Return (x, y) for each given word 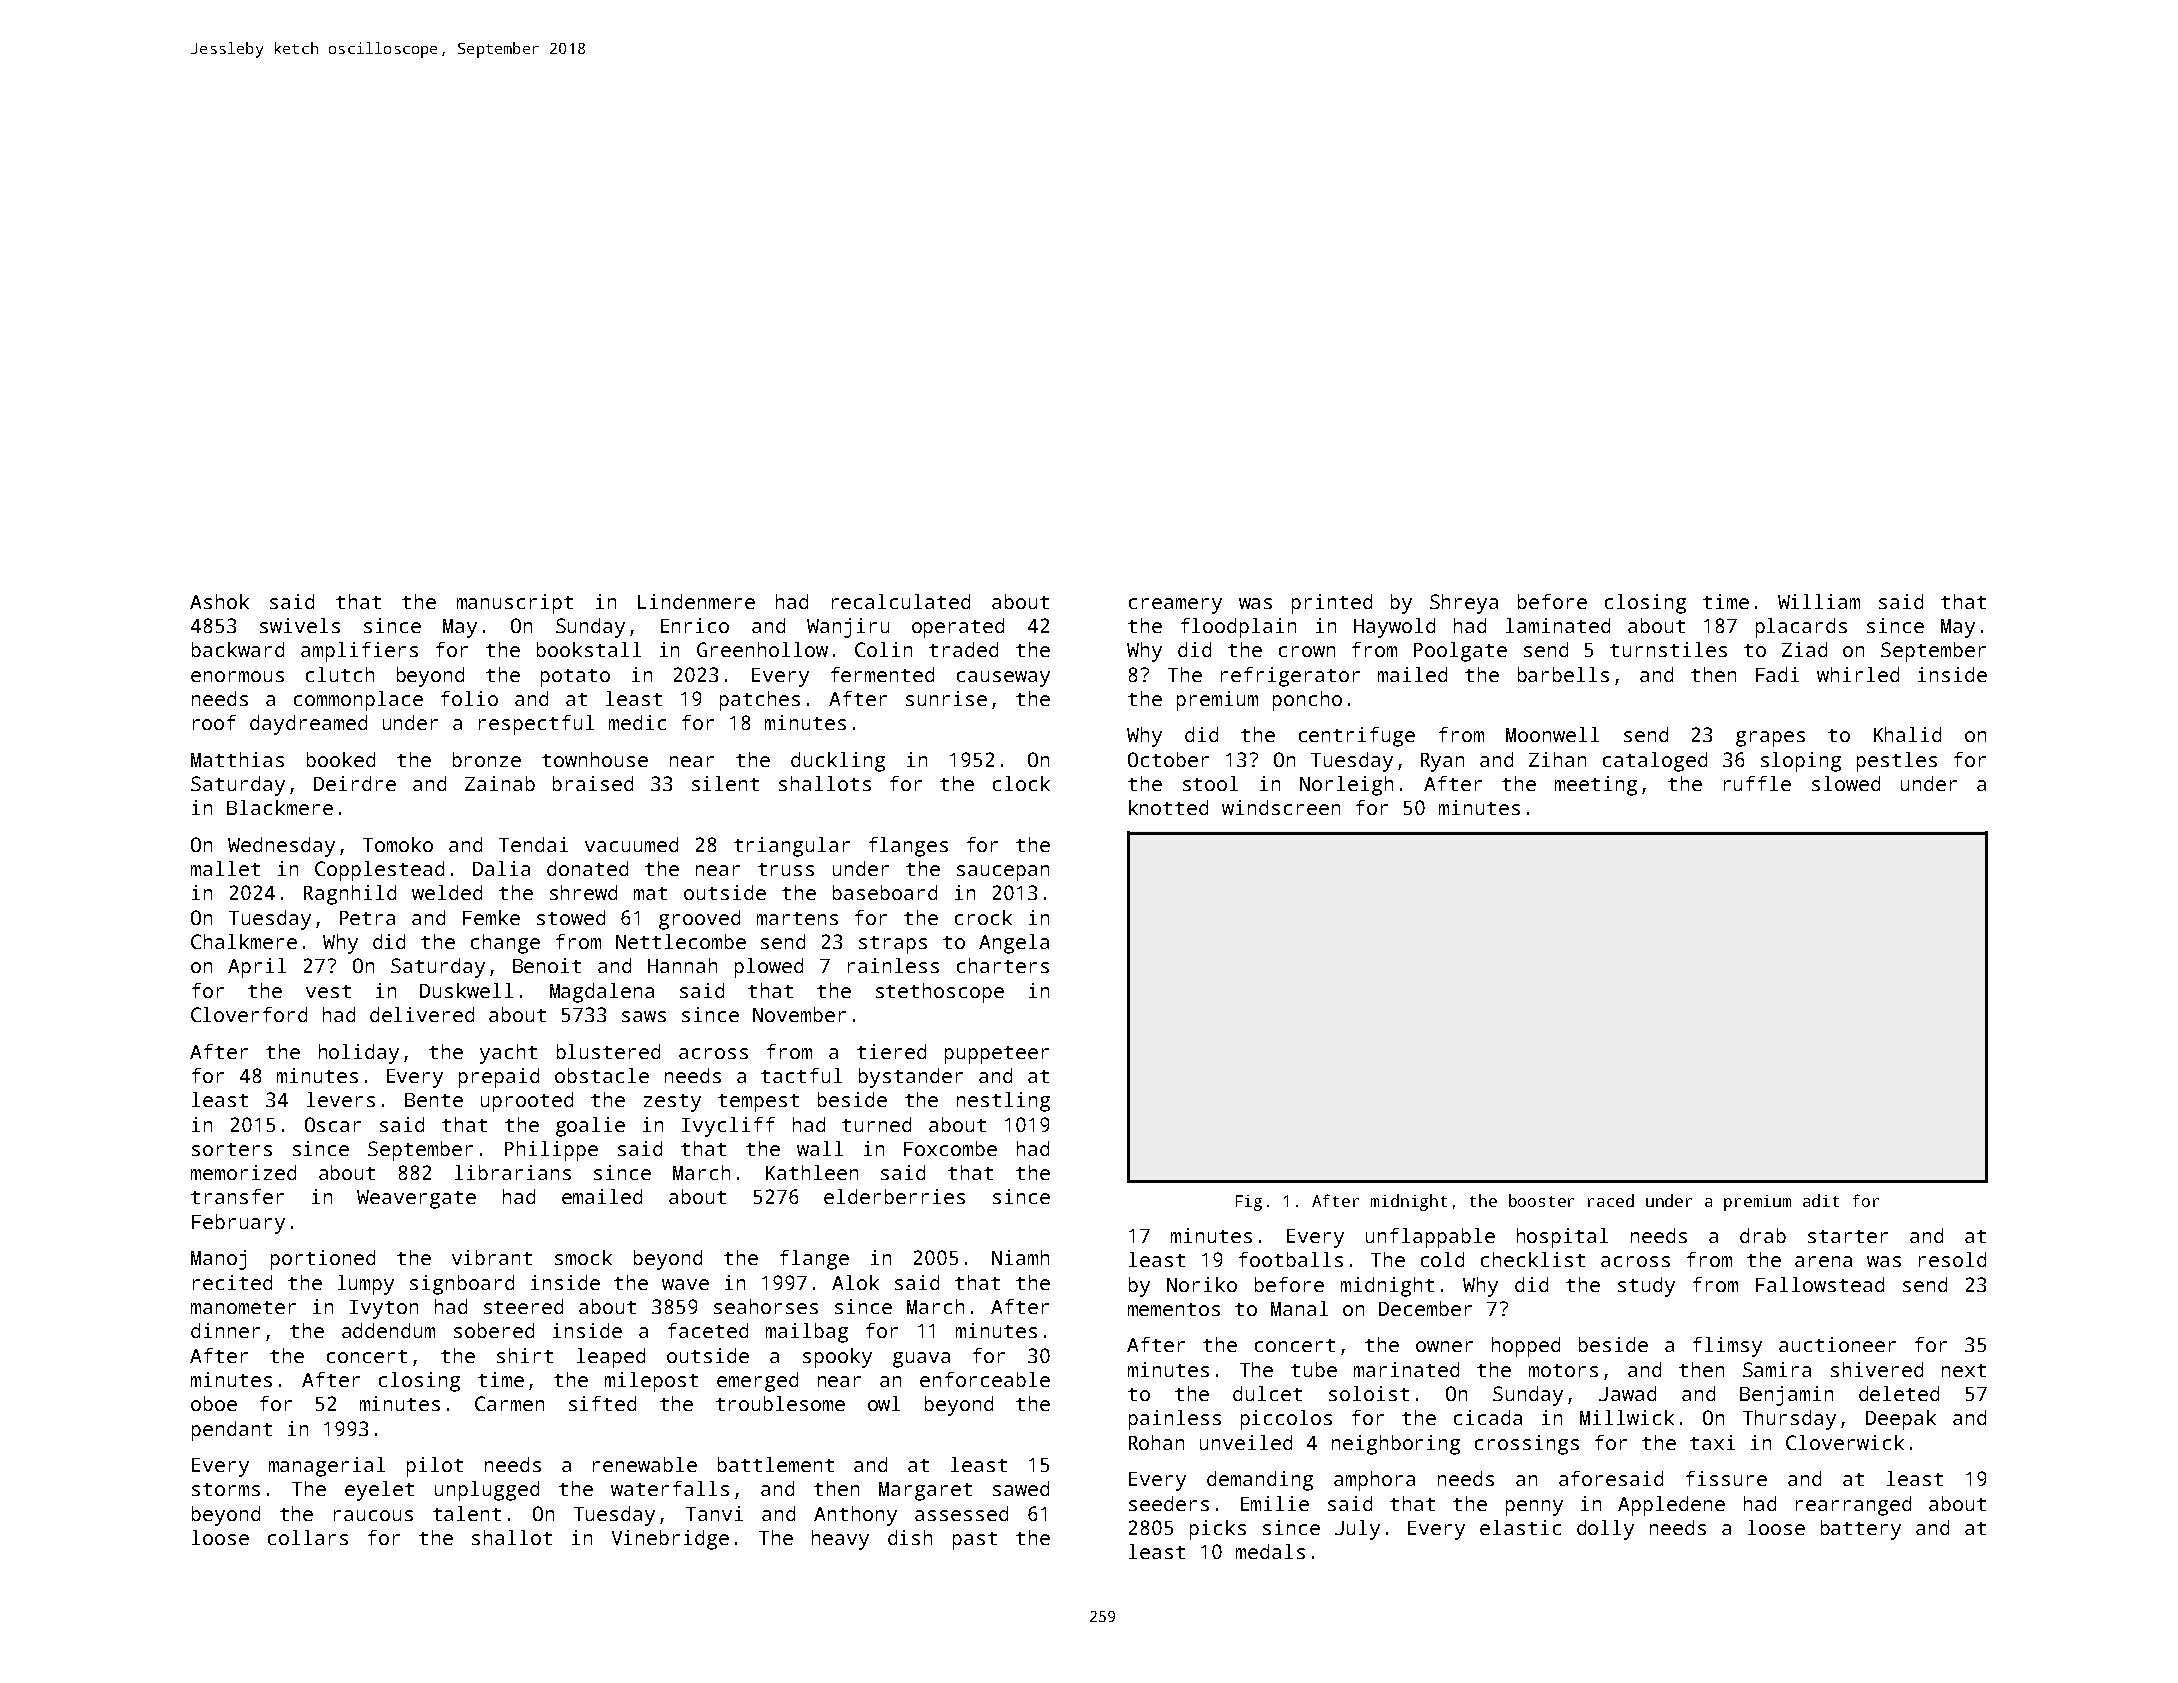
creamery (1175, 606)
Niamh (1020, 1257)
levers (341, 1099)
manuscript (515, 604)
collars (308, 1537)
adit (1821, 1200)
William (1819, 601)
